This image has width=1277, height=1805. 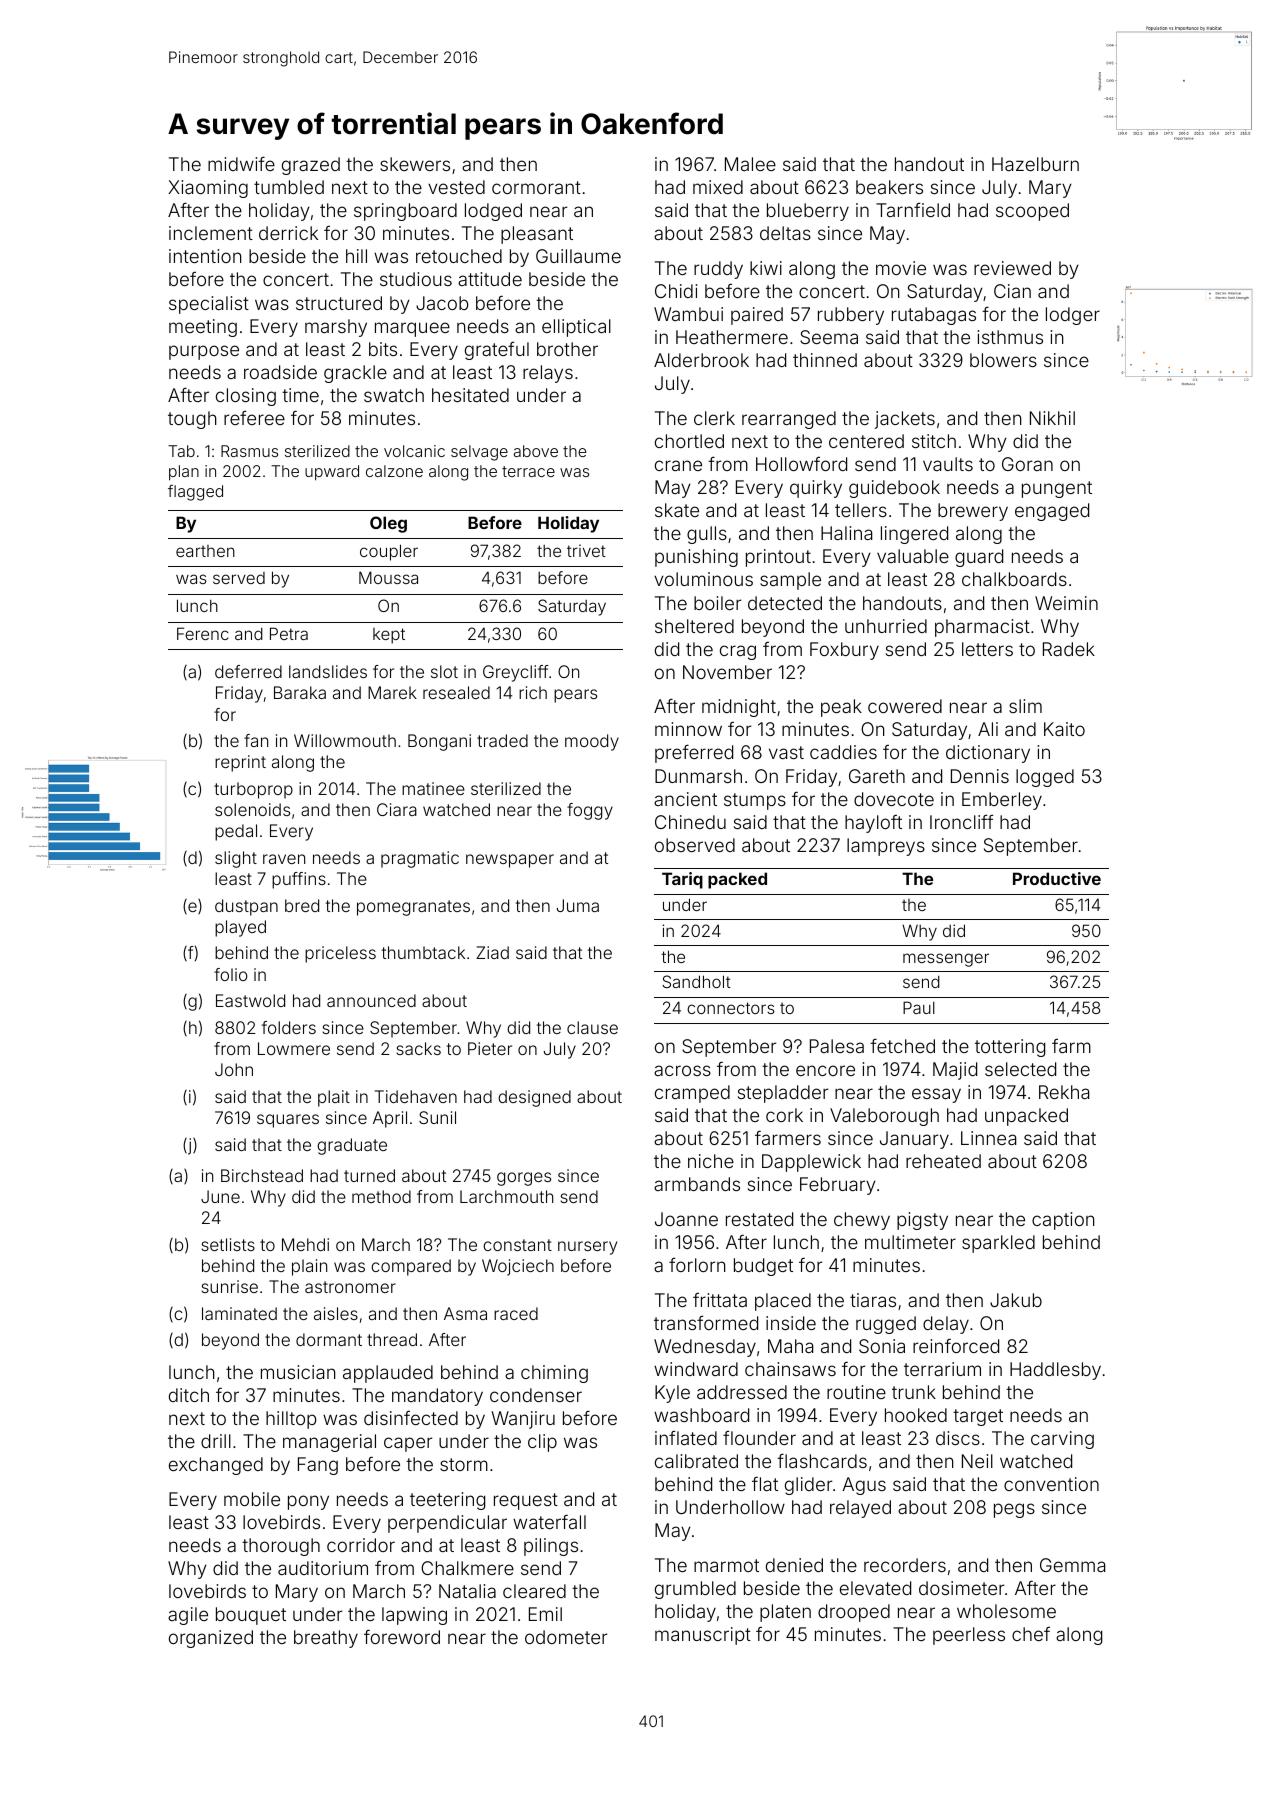 What do you see at coordinates (239, 1313) in the image?
I see `laminated` at bounding box center [239, 1313].
